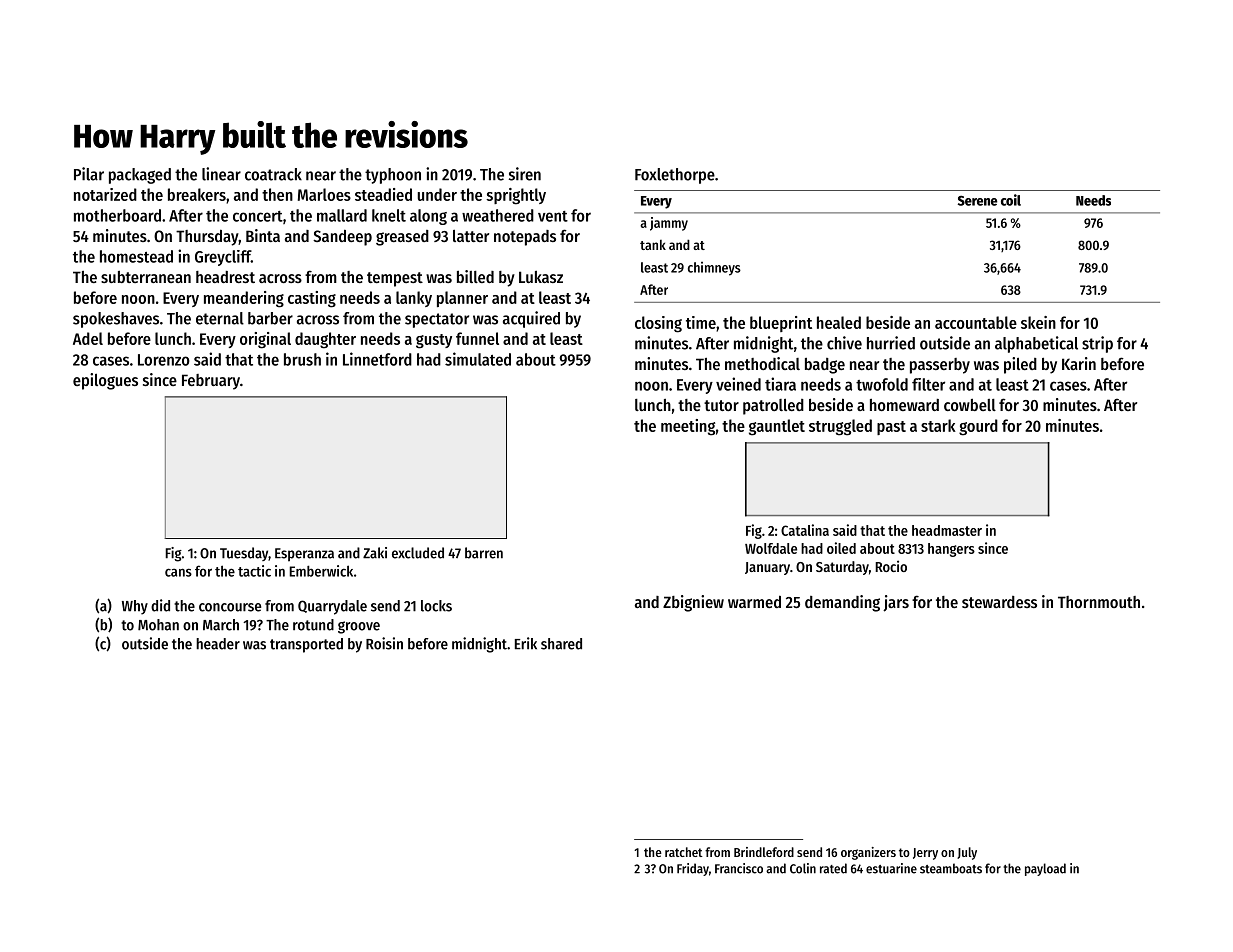  Describe the element at coordinates (675, 176) in the image. I see `Foxlethorpe` at that location.
